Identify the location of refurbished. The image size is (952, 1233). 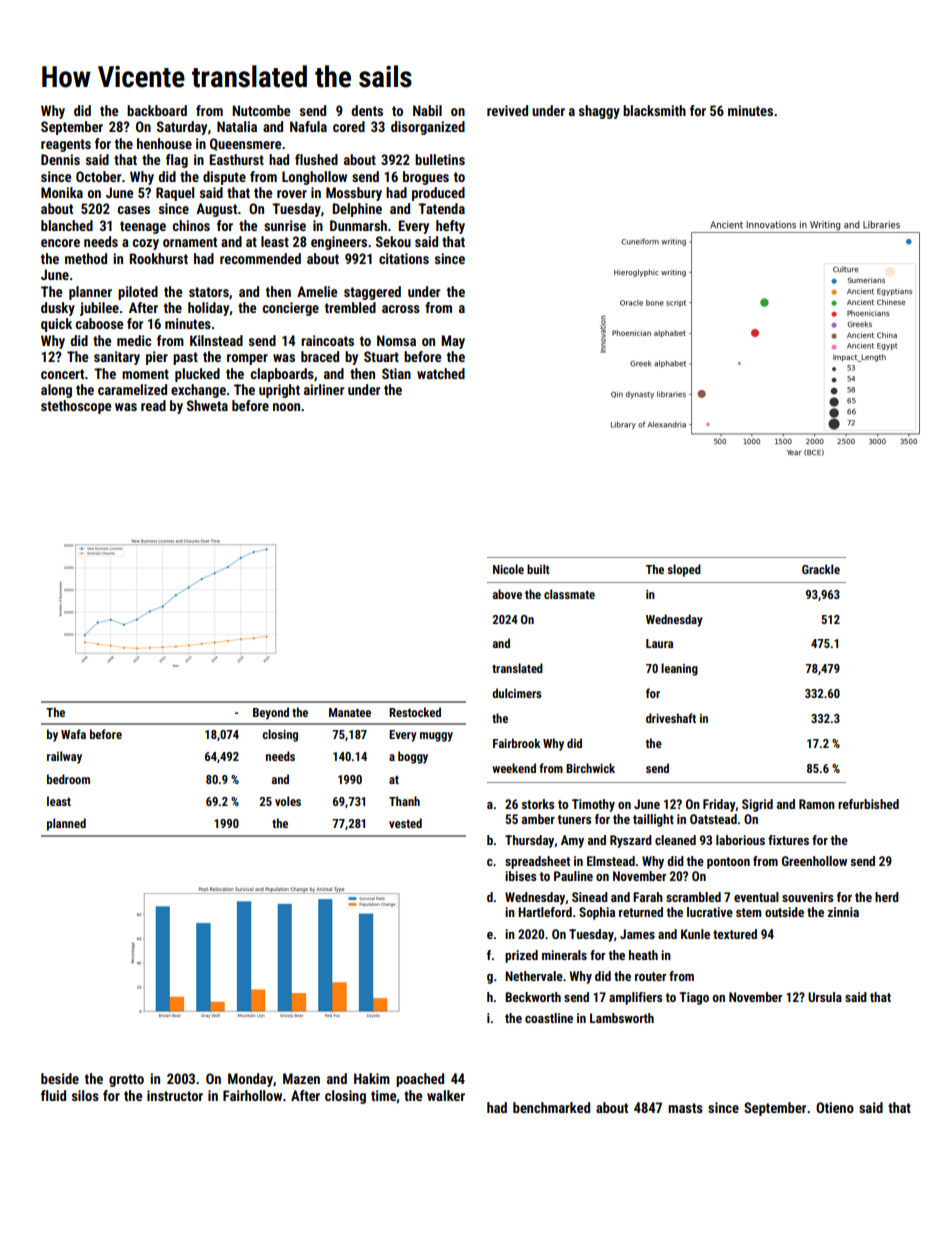
(868, 804).
